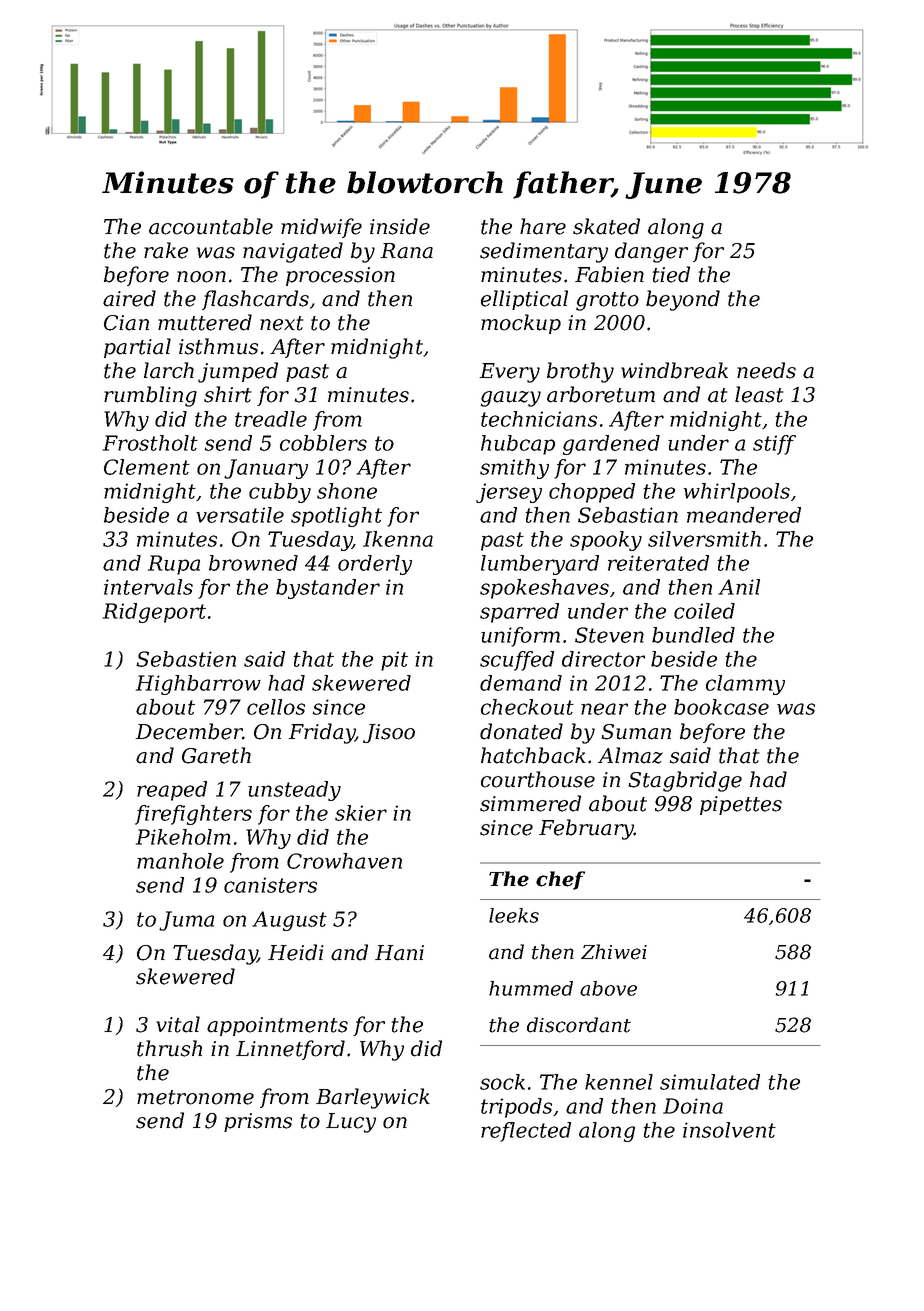 The width and height of the screenshot is (924, 1311). I want to click on rake, so click(166, 250).
